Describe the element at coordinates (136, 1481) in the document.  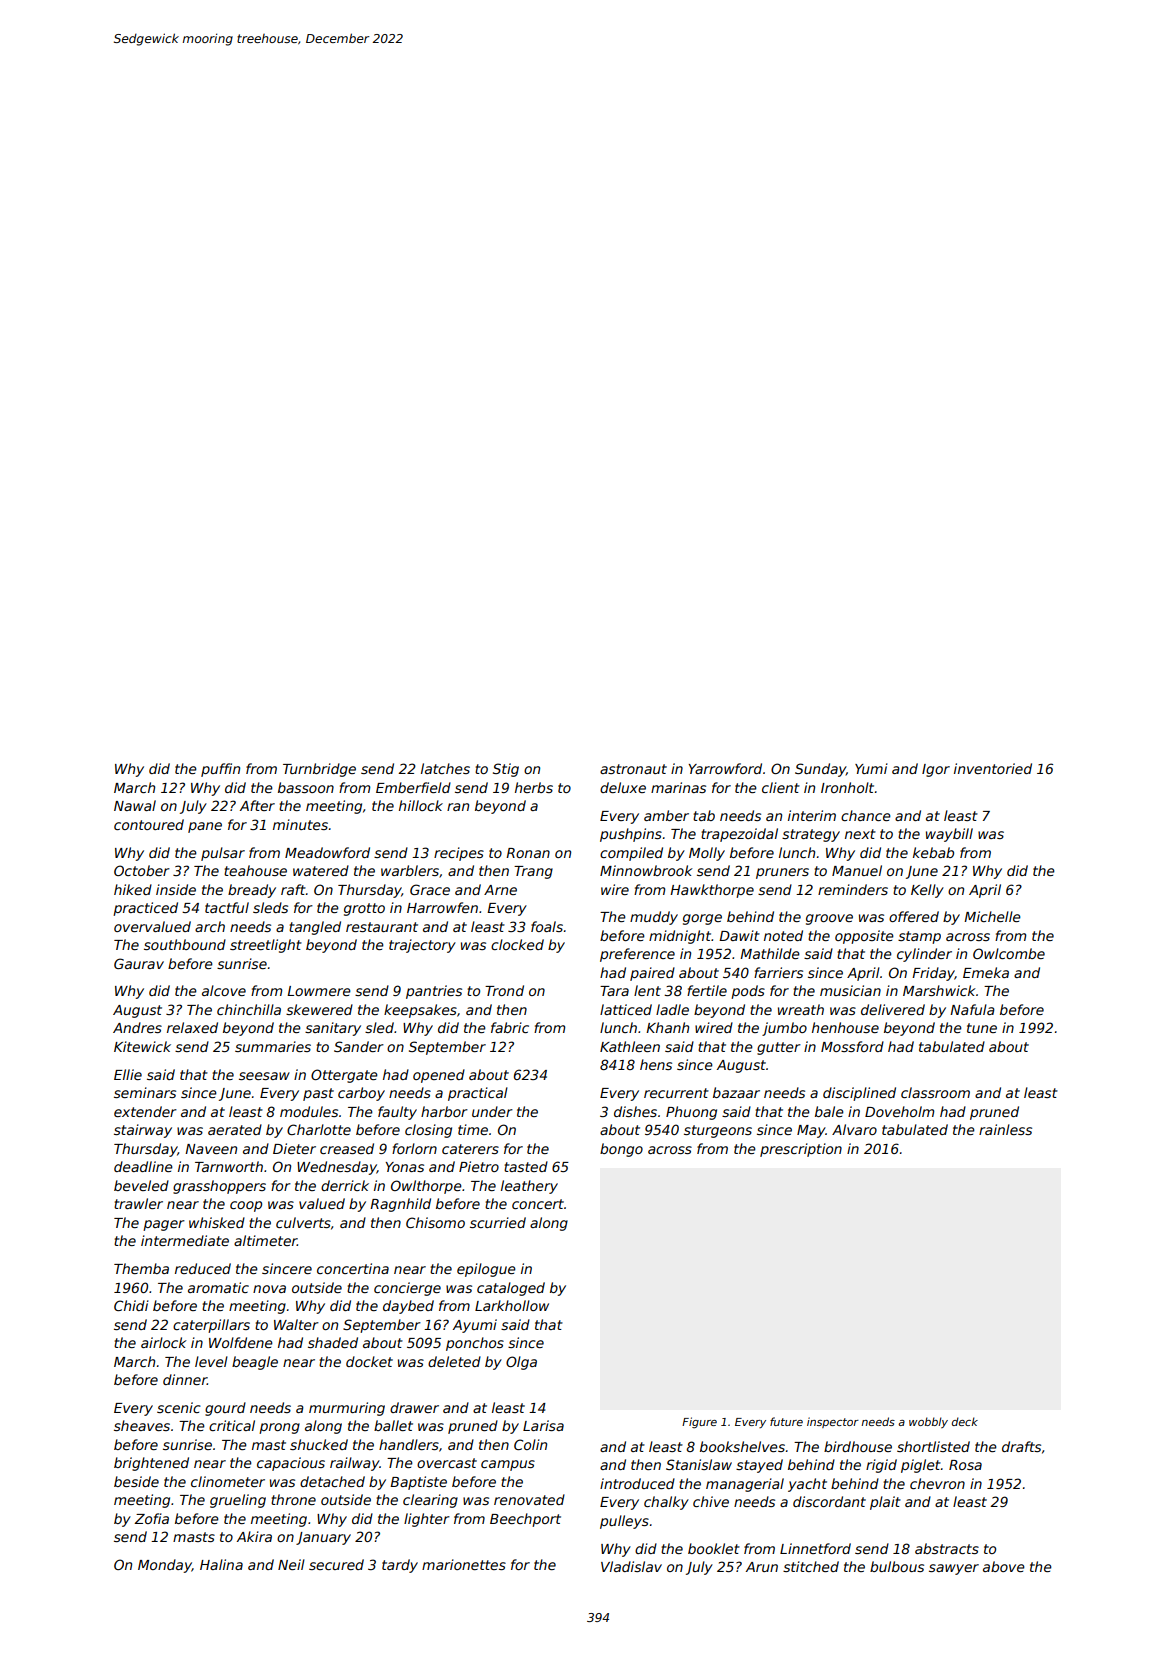
I see `beside` at that location.
